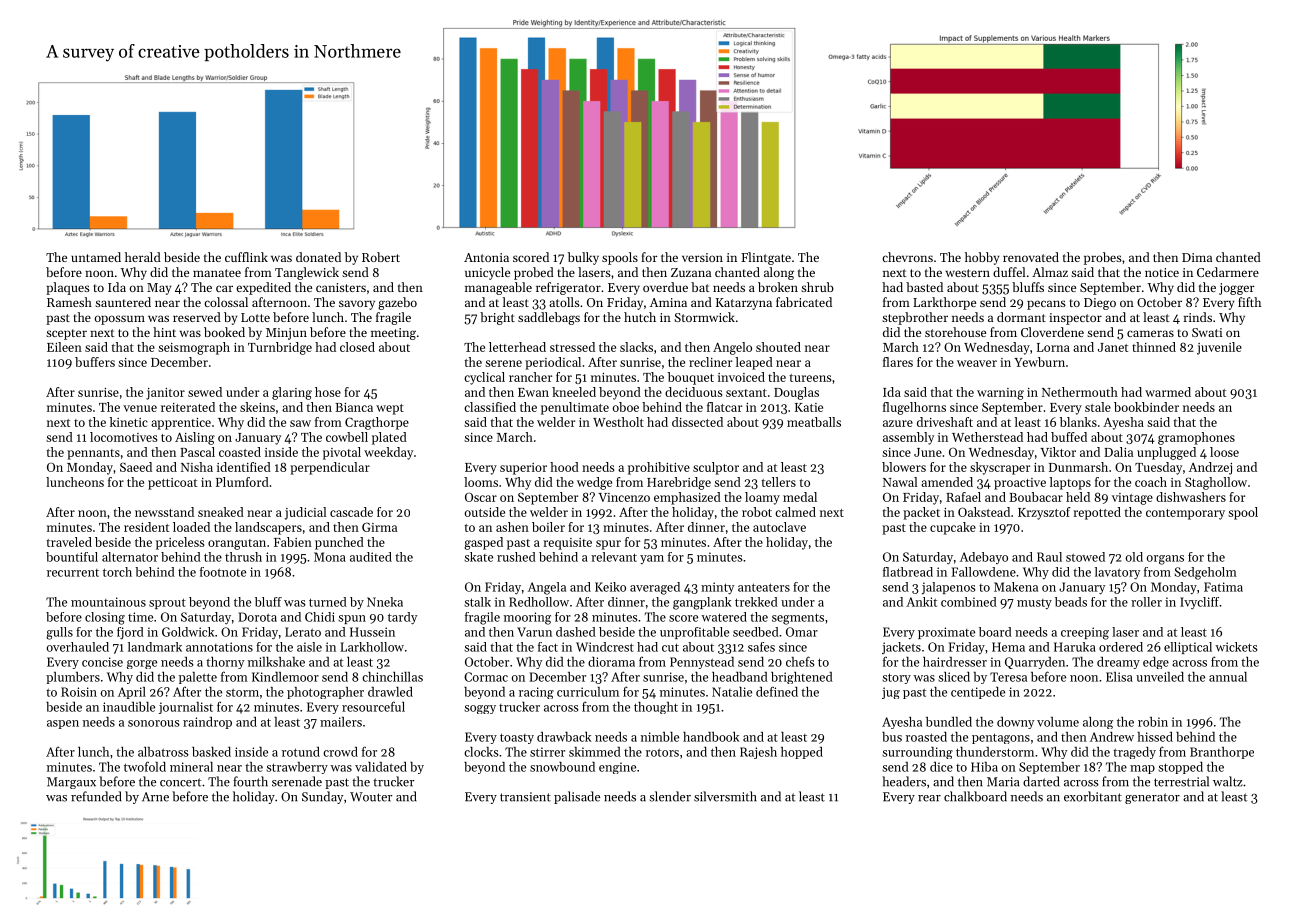 The image size is (1308, 924). What do you see at coordinates (480, 709) in the page?
I see `soggy` at bounding box center [480, 709].
